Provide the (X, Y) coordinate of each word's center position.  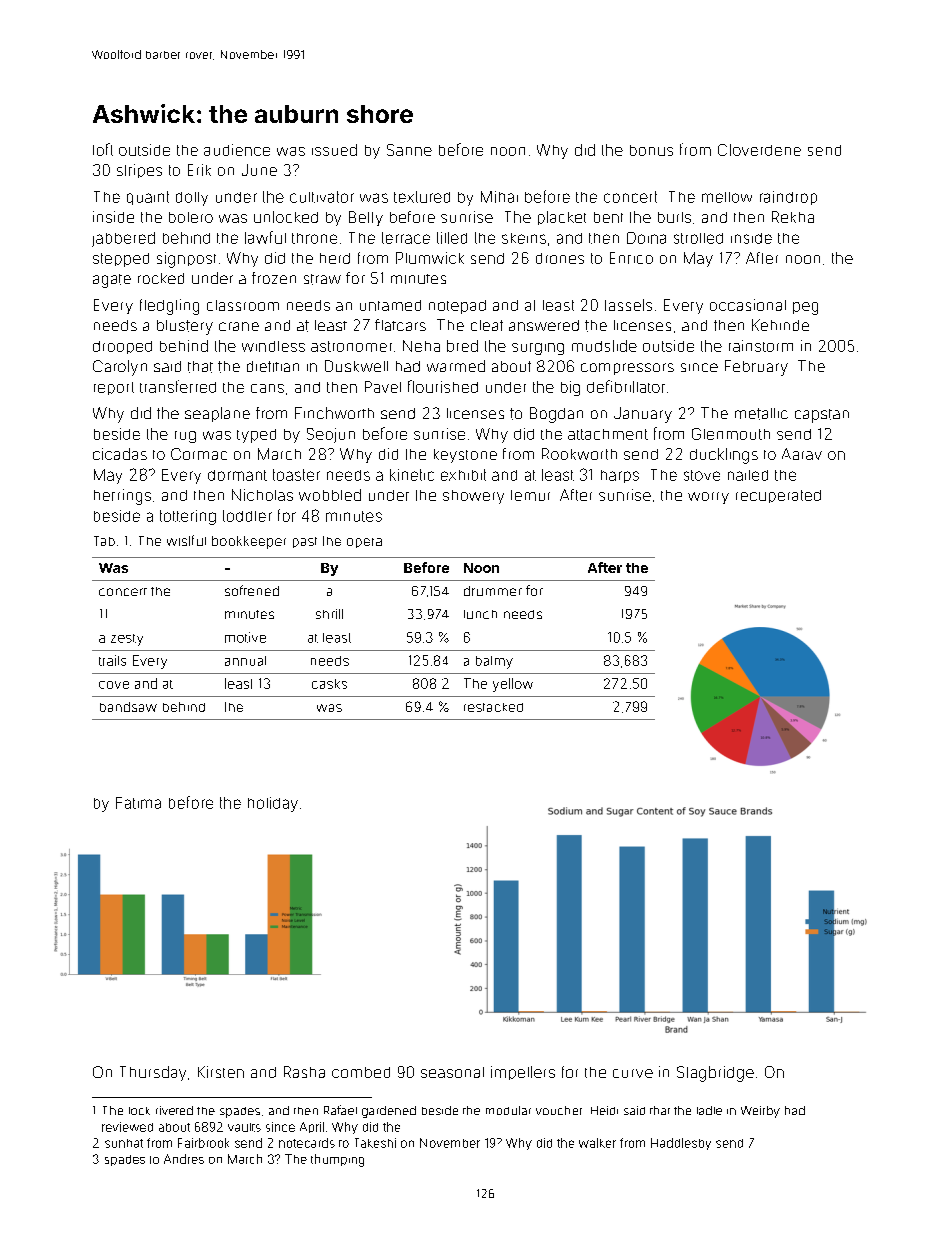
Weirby (760, 1112)
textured (422, 197)
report (114, 388)
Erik (199, 170)
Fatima (138, 803)
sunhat (124, 1143)
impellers (523, 1073)
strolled (698, 238)
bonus (651, 150)
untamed (390, 305)
